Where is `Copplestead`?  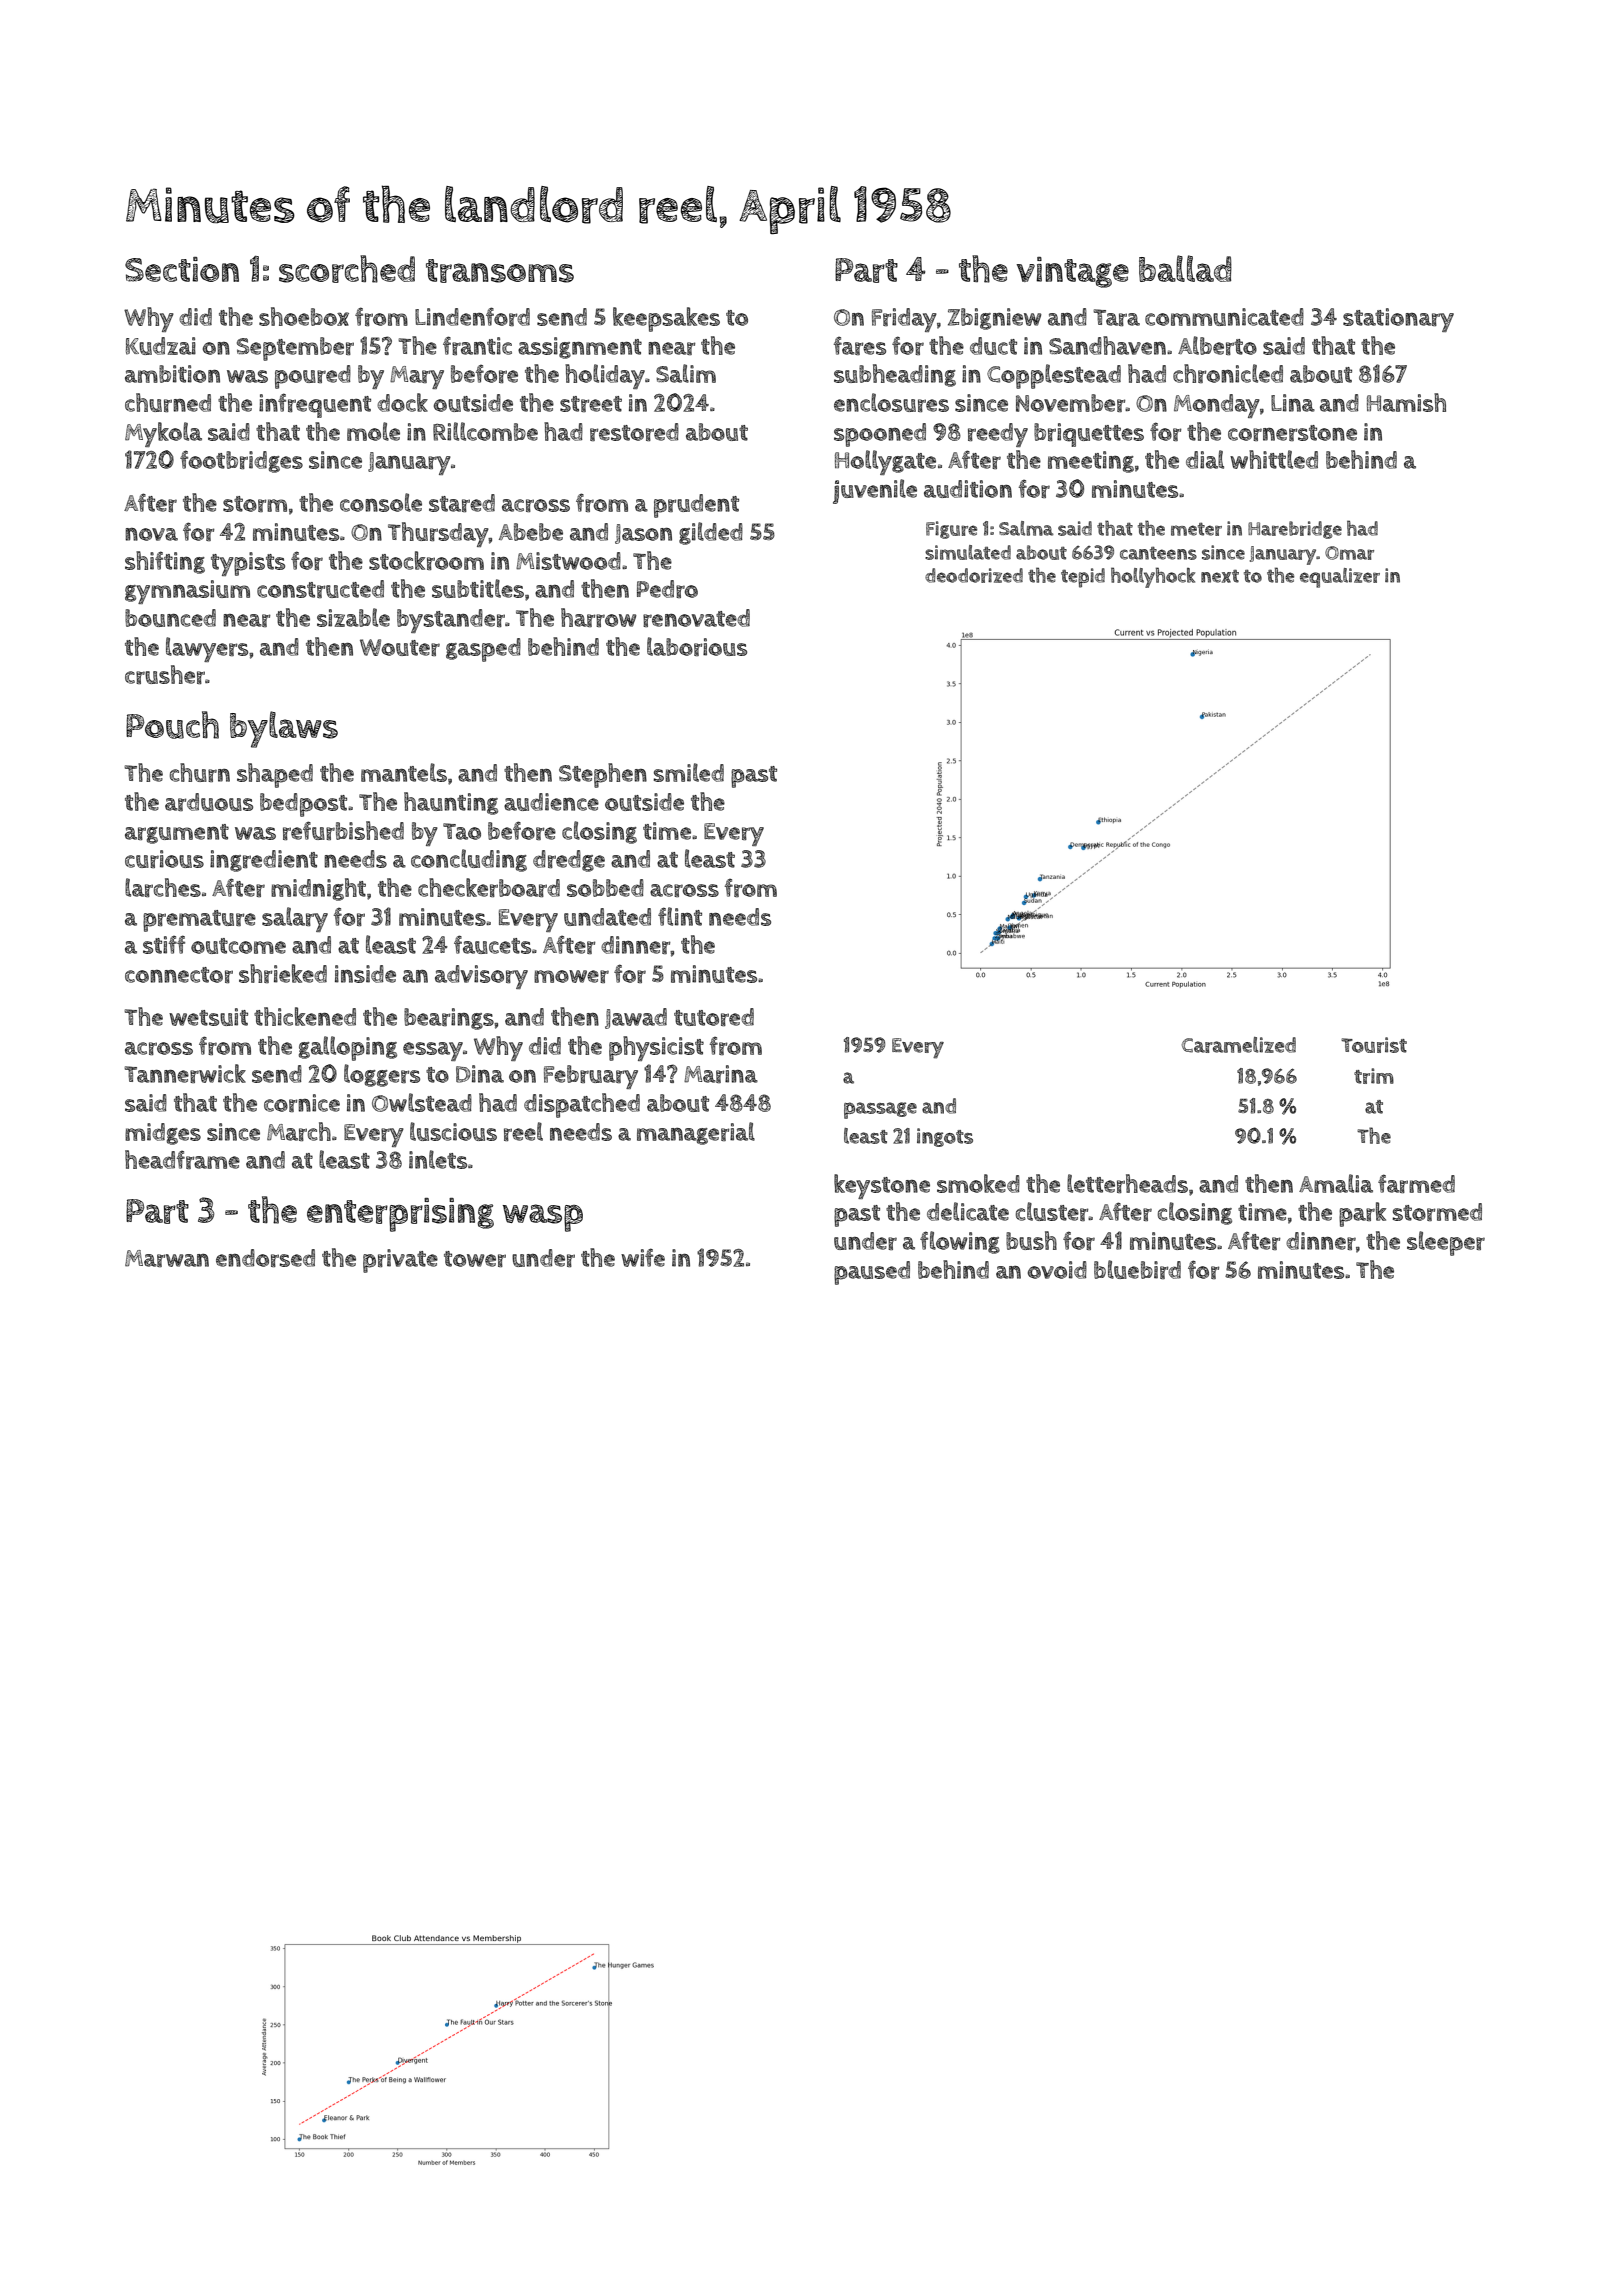
Copplestead is located at coordinates (1054, 376).
